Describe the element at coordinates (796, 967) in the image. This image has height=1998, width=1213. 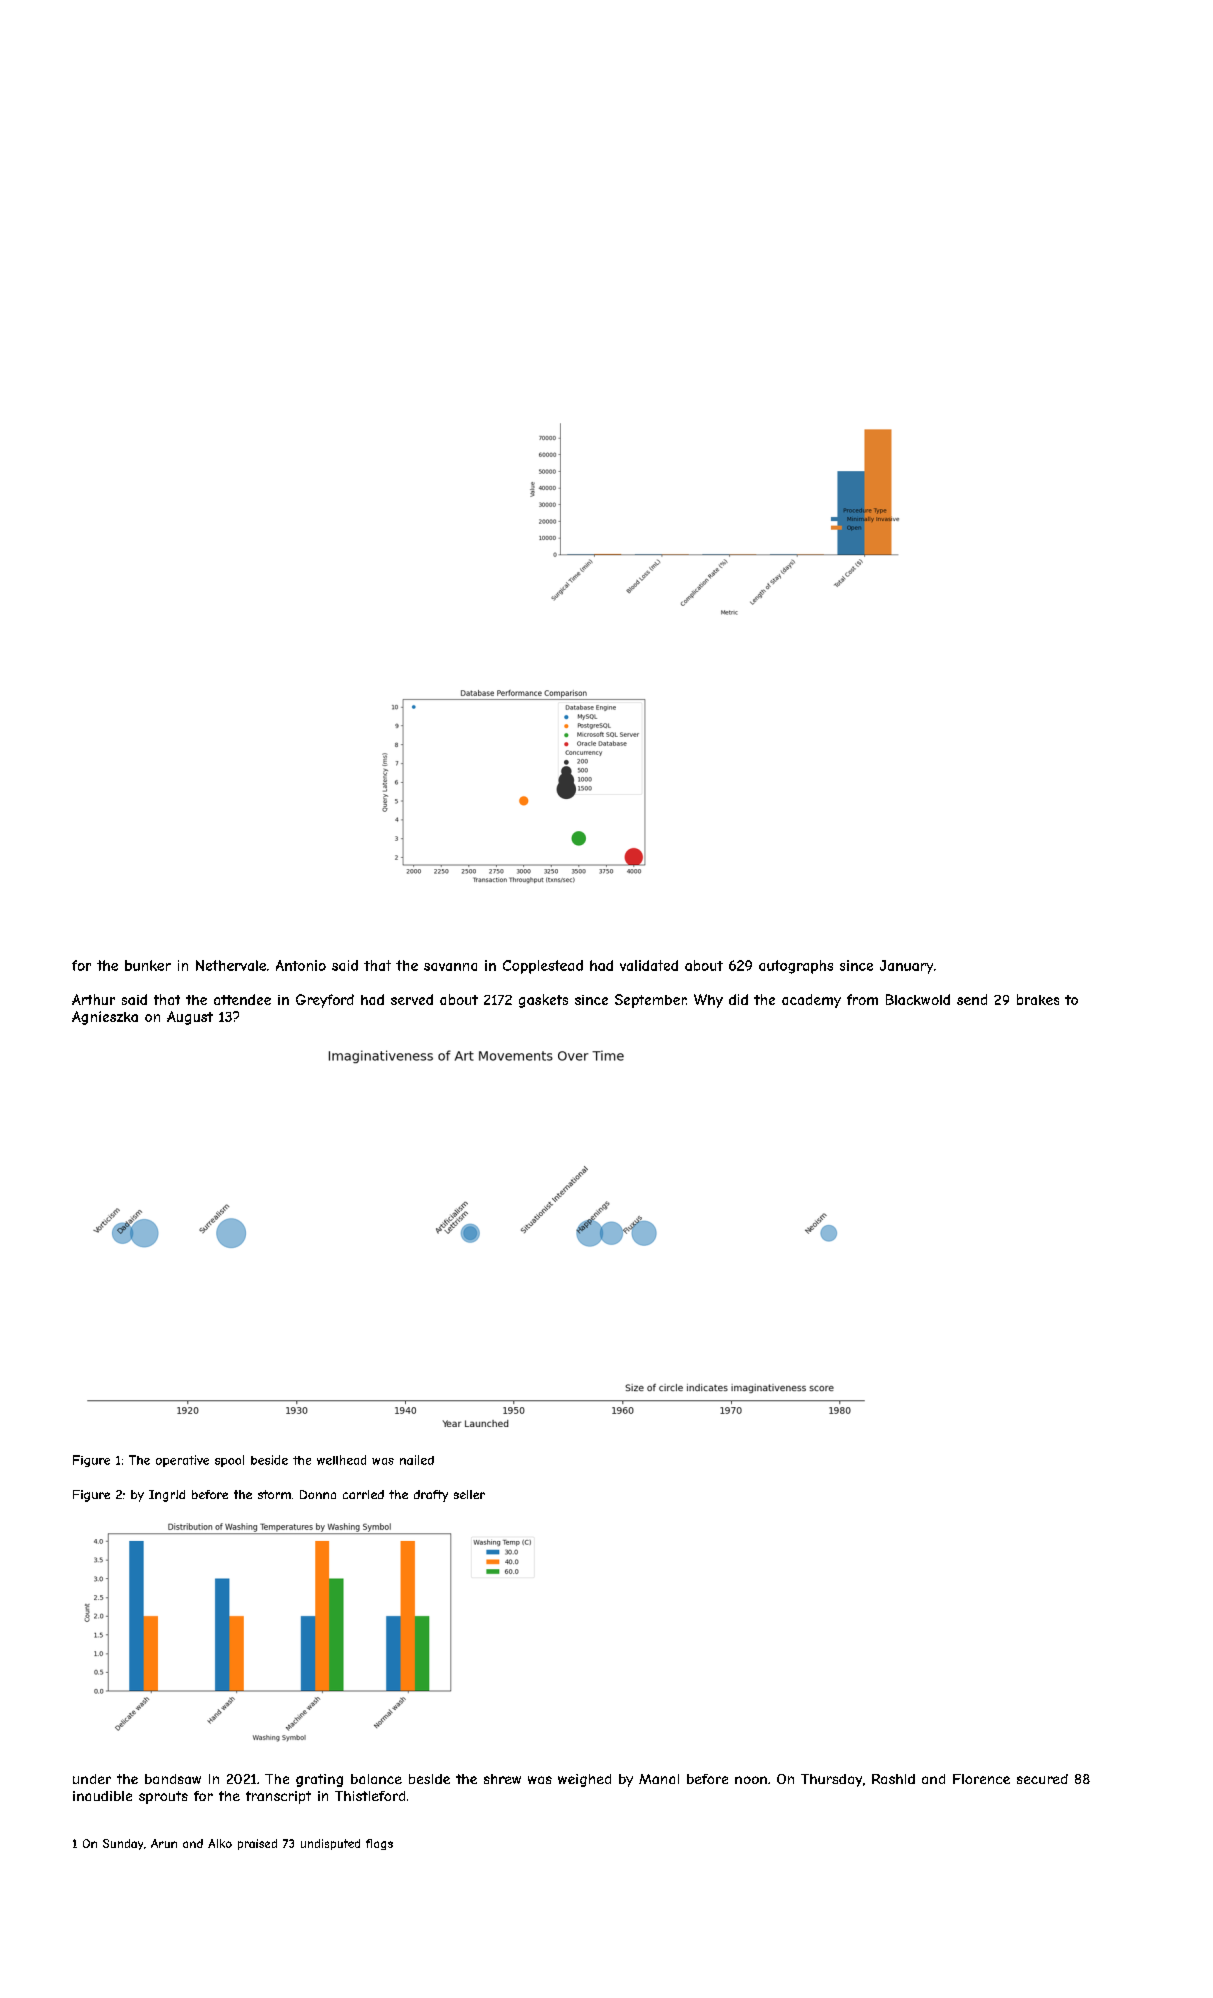
I see `autographs` at that location.
